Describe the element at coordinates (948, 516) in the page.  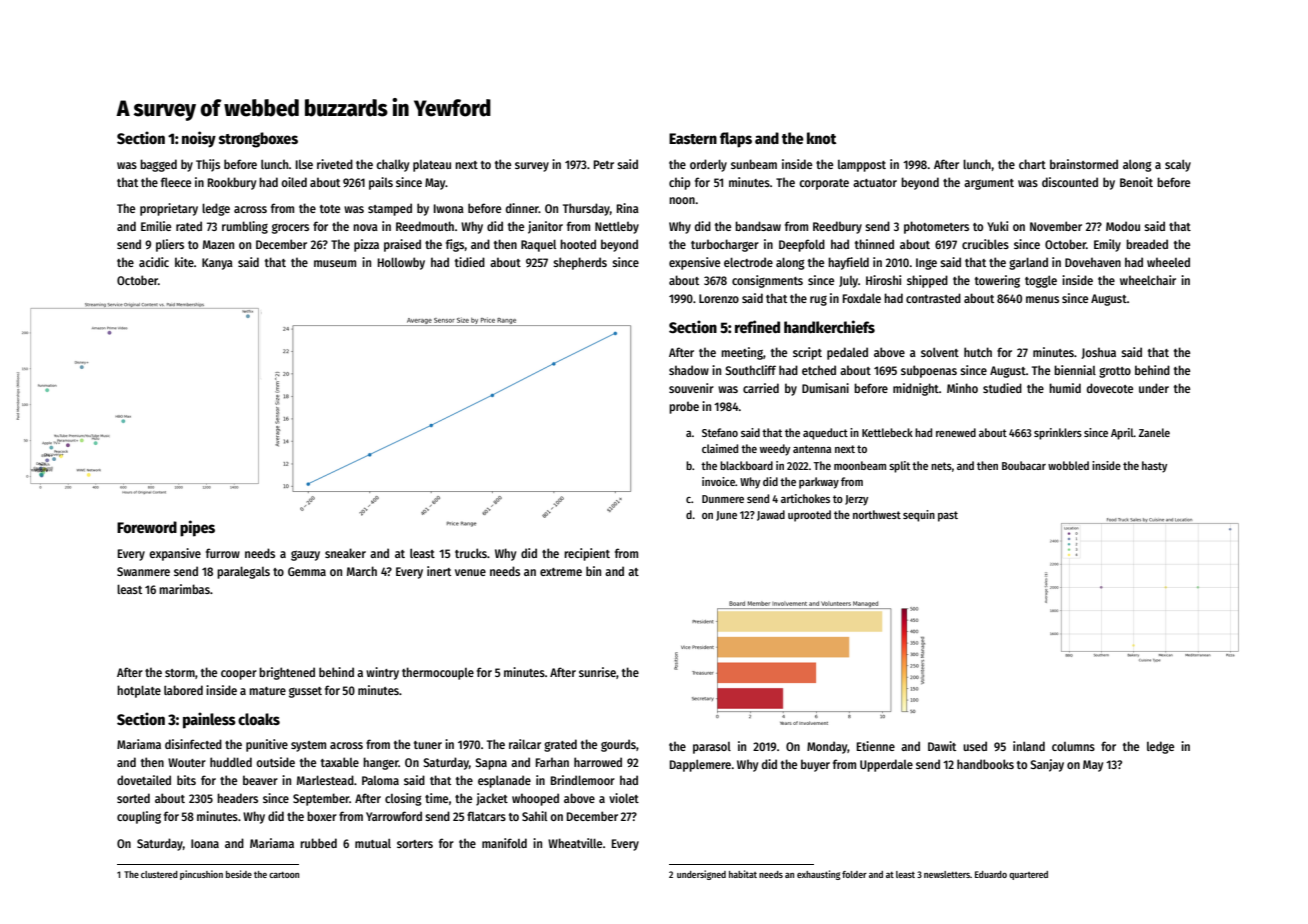
I see `past` at that location.
